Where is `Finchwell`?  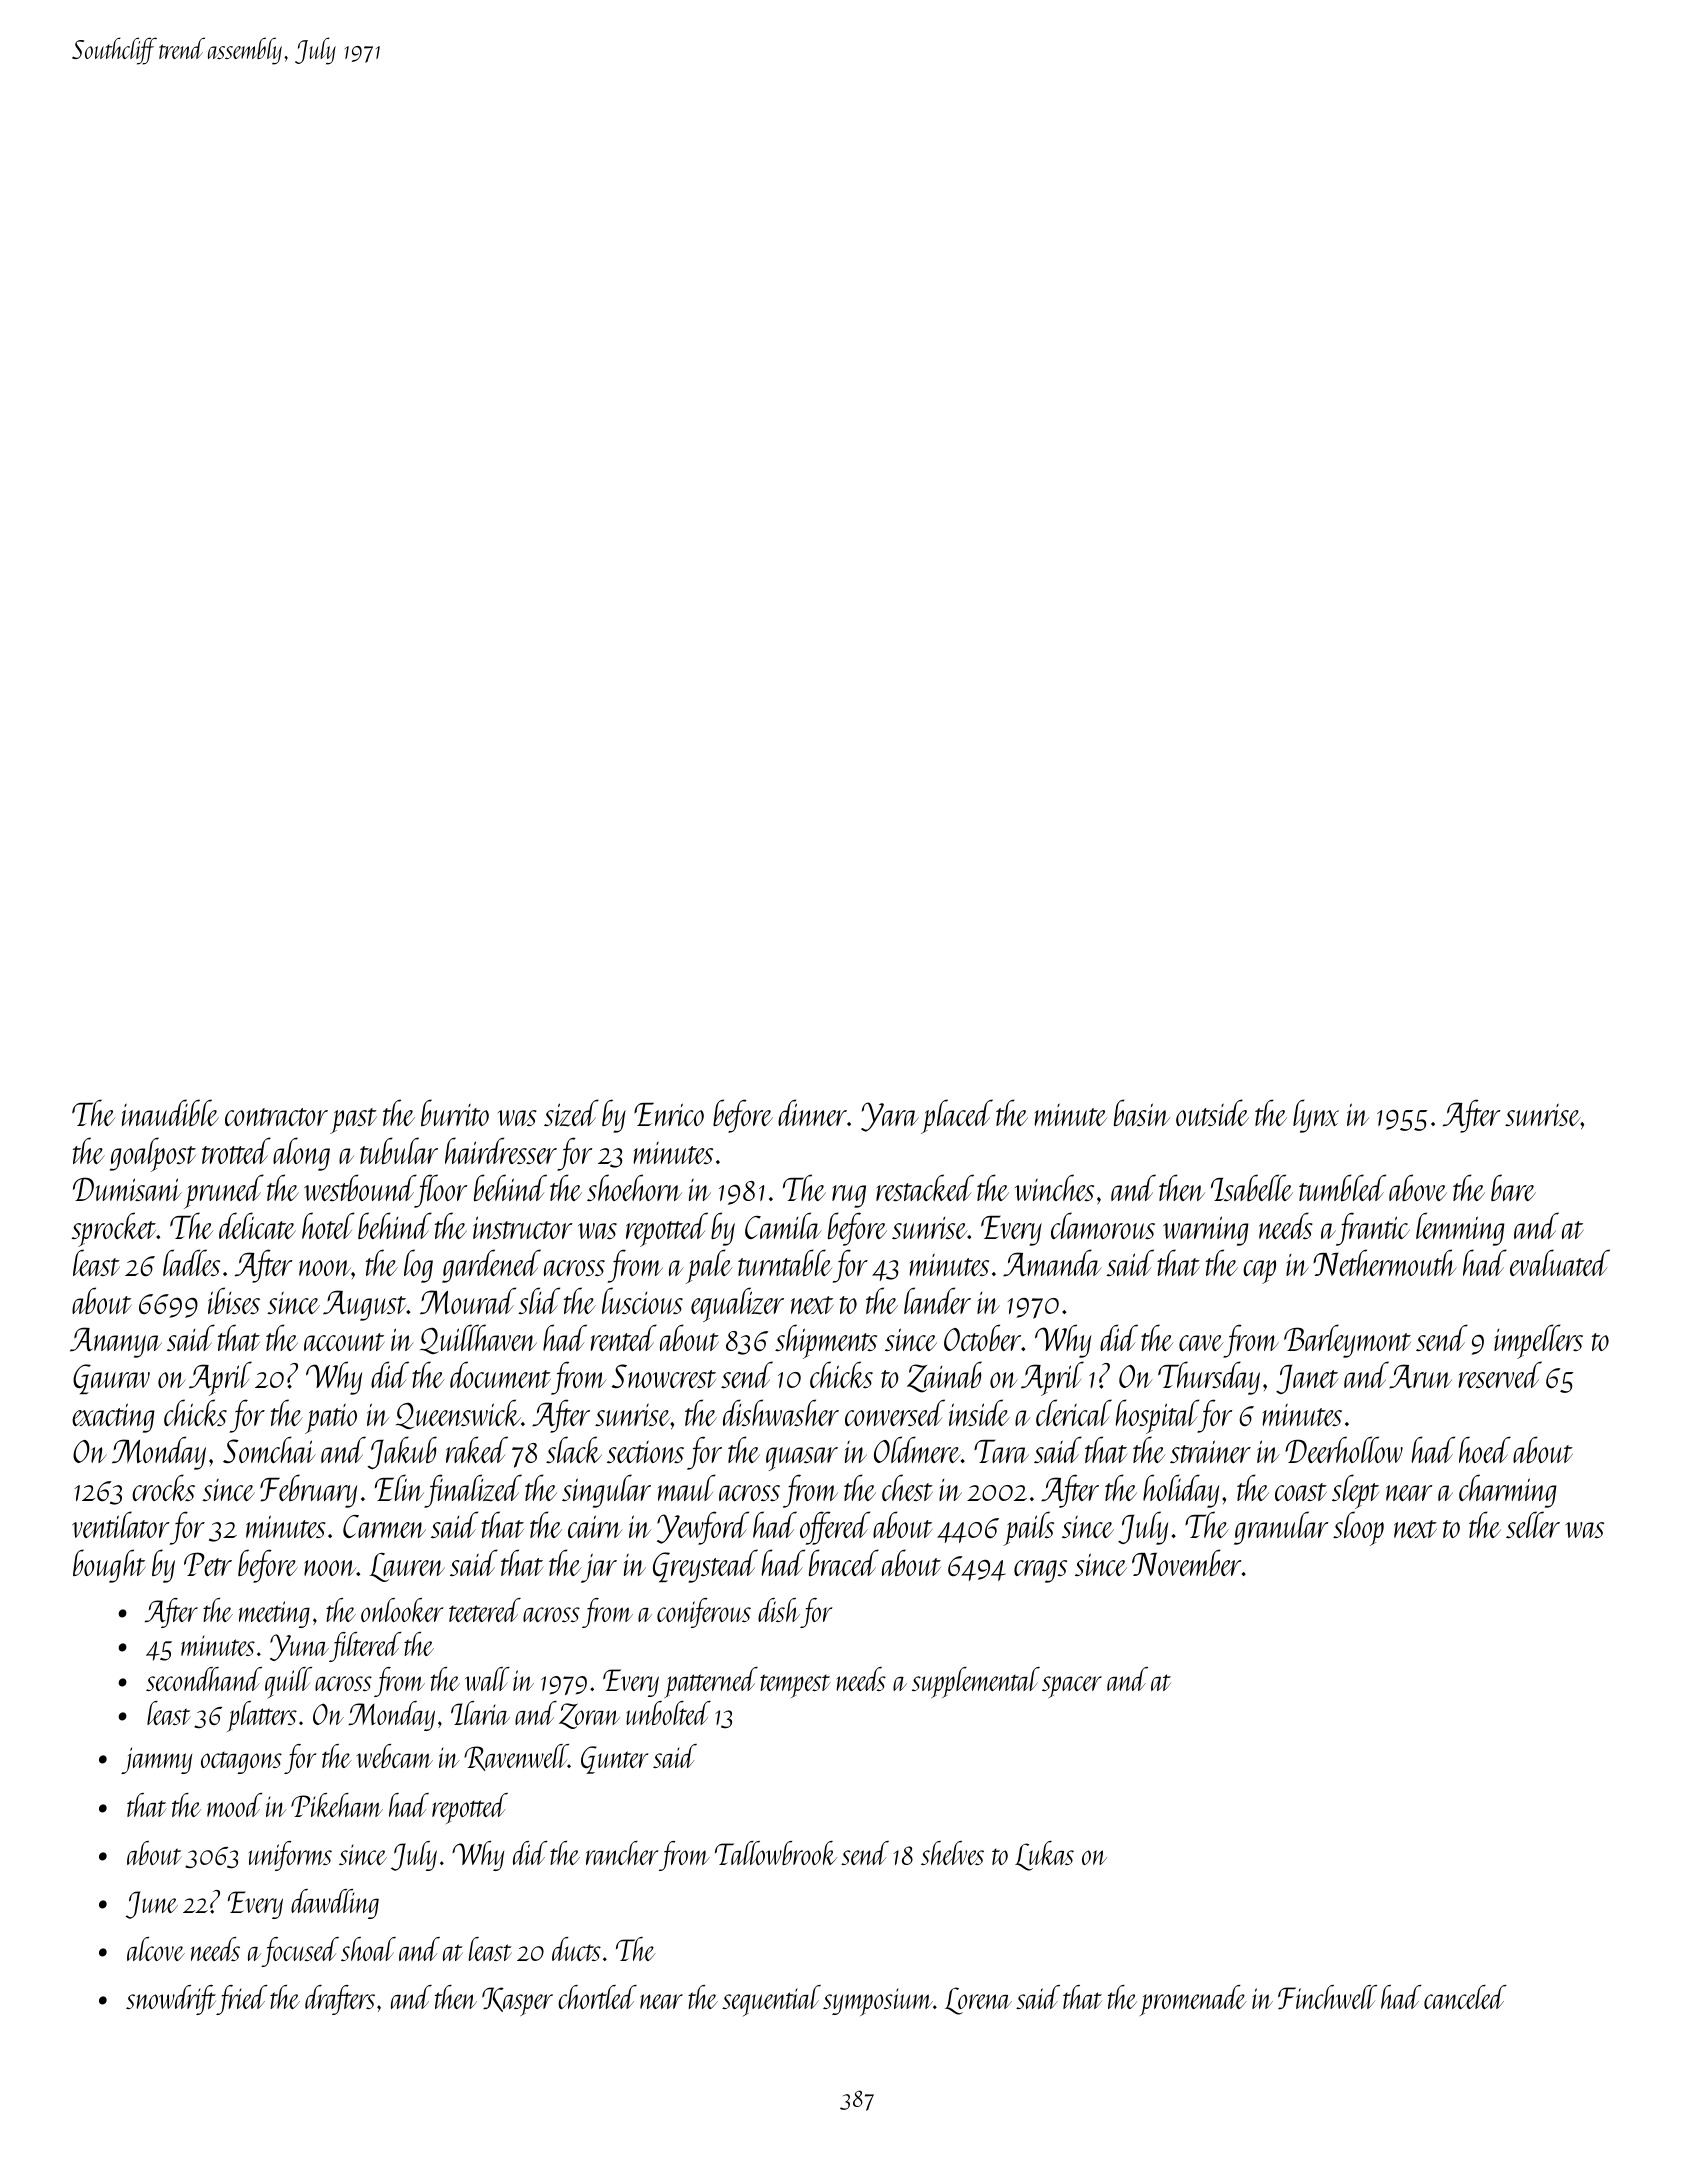 Finchwell is located at coordinates (1327, 1997).
